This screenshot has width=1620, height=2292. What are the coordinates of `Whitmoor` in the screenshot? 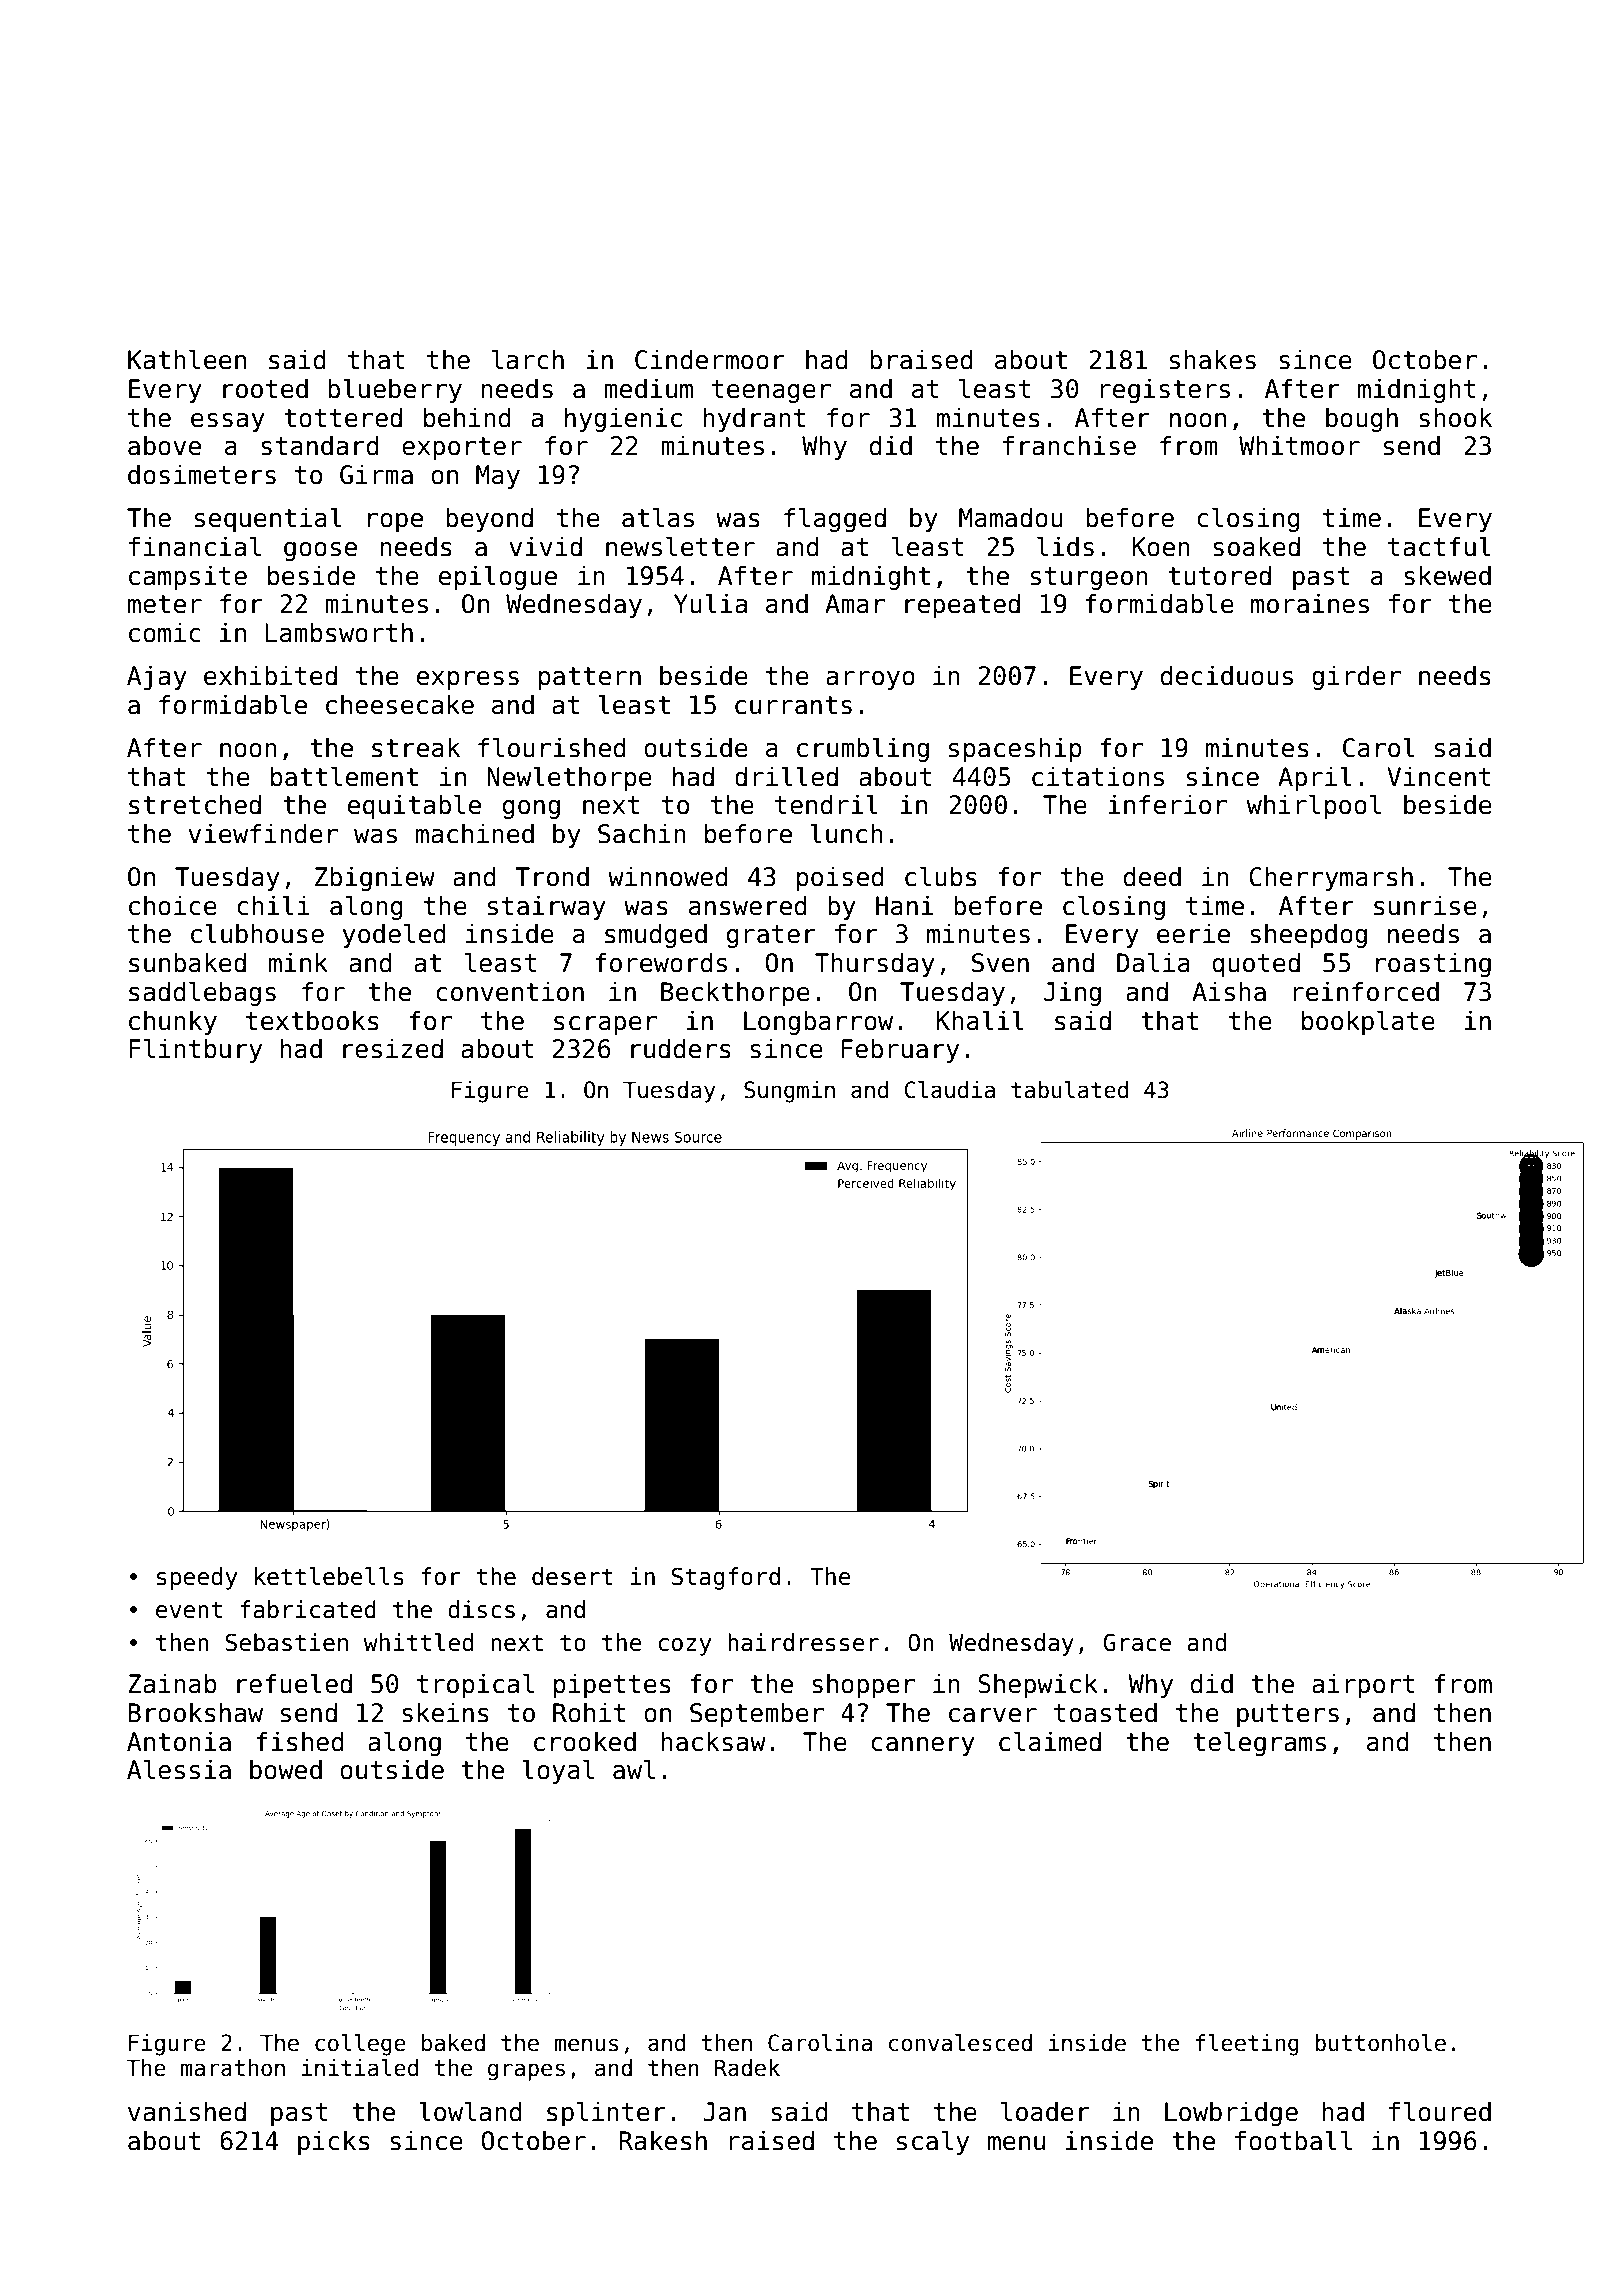 It's located at (1299, 445).
